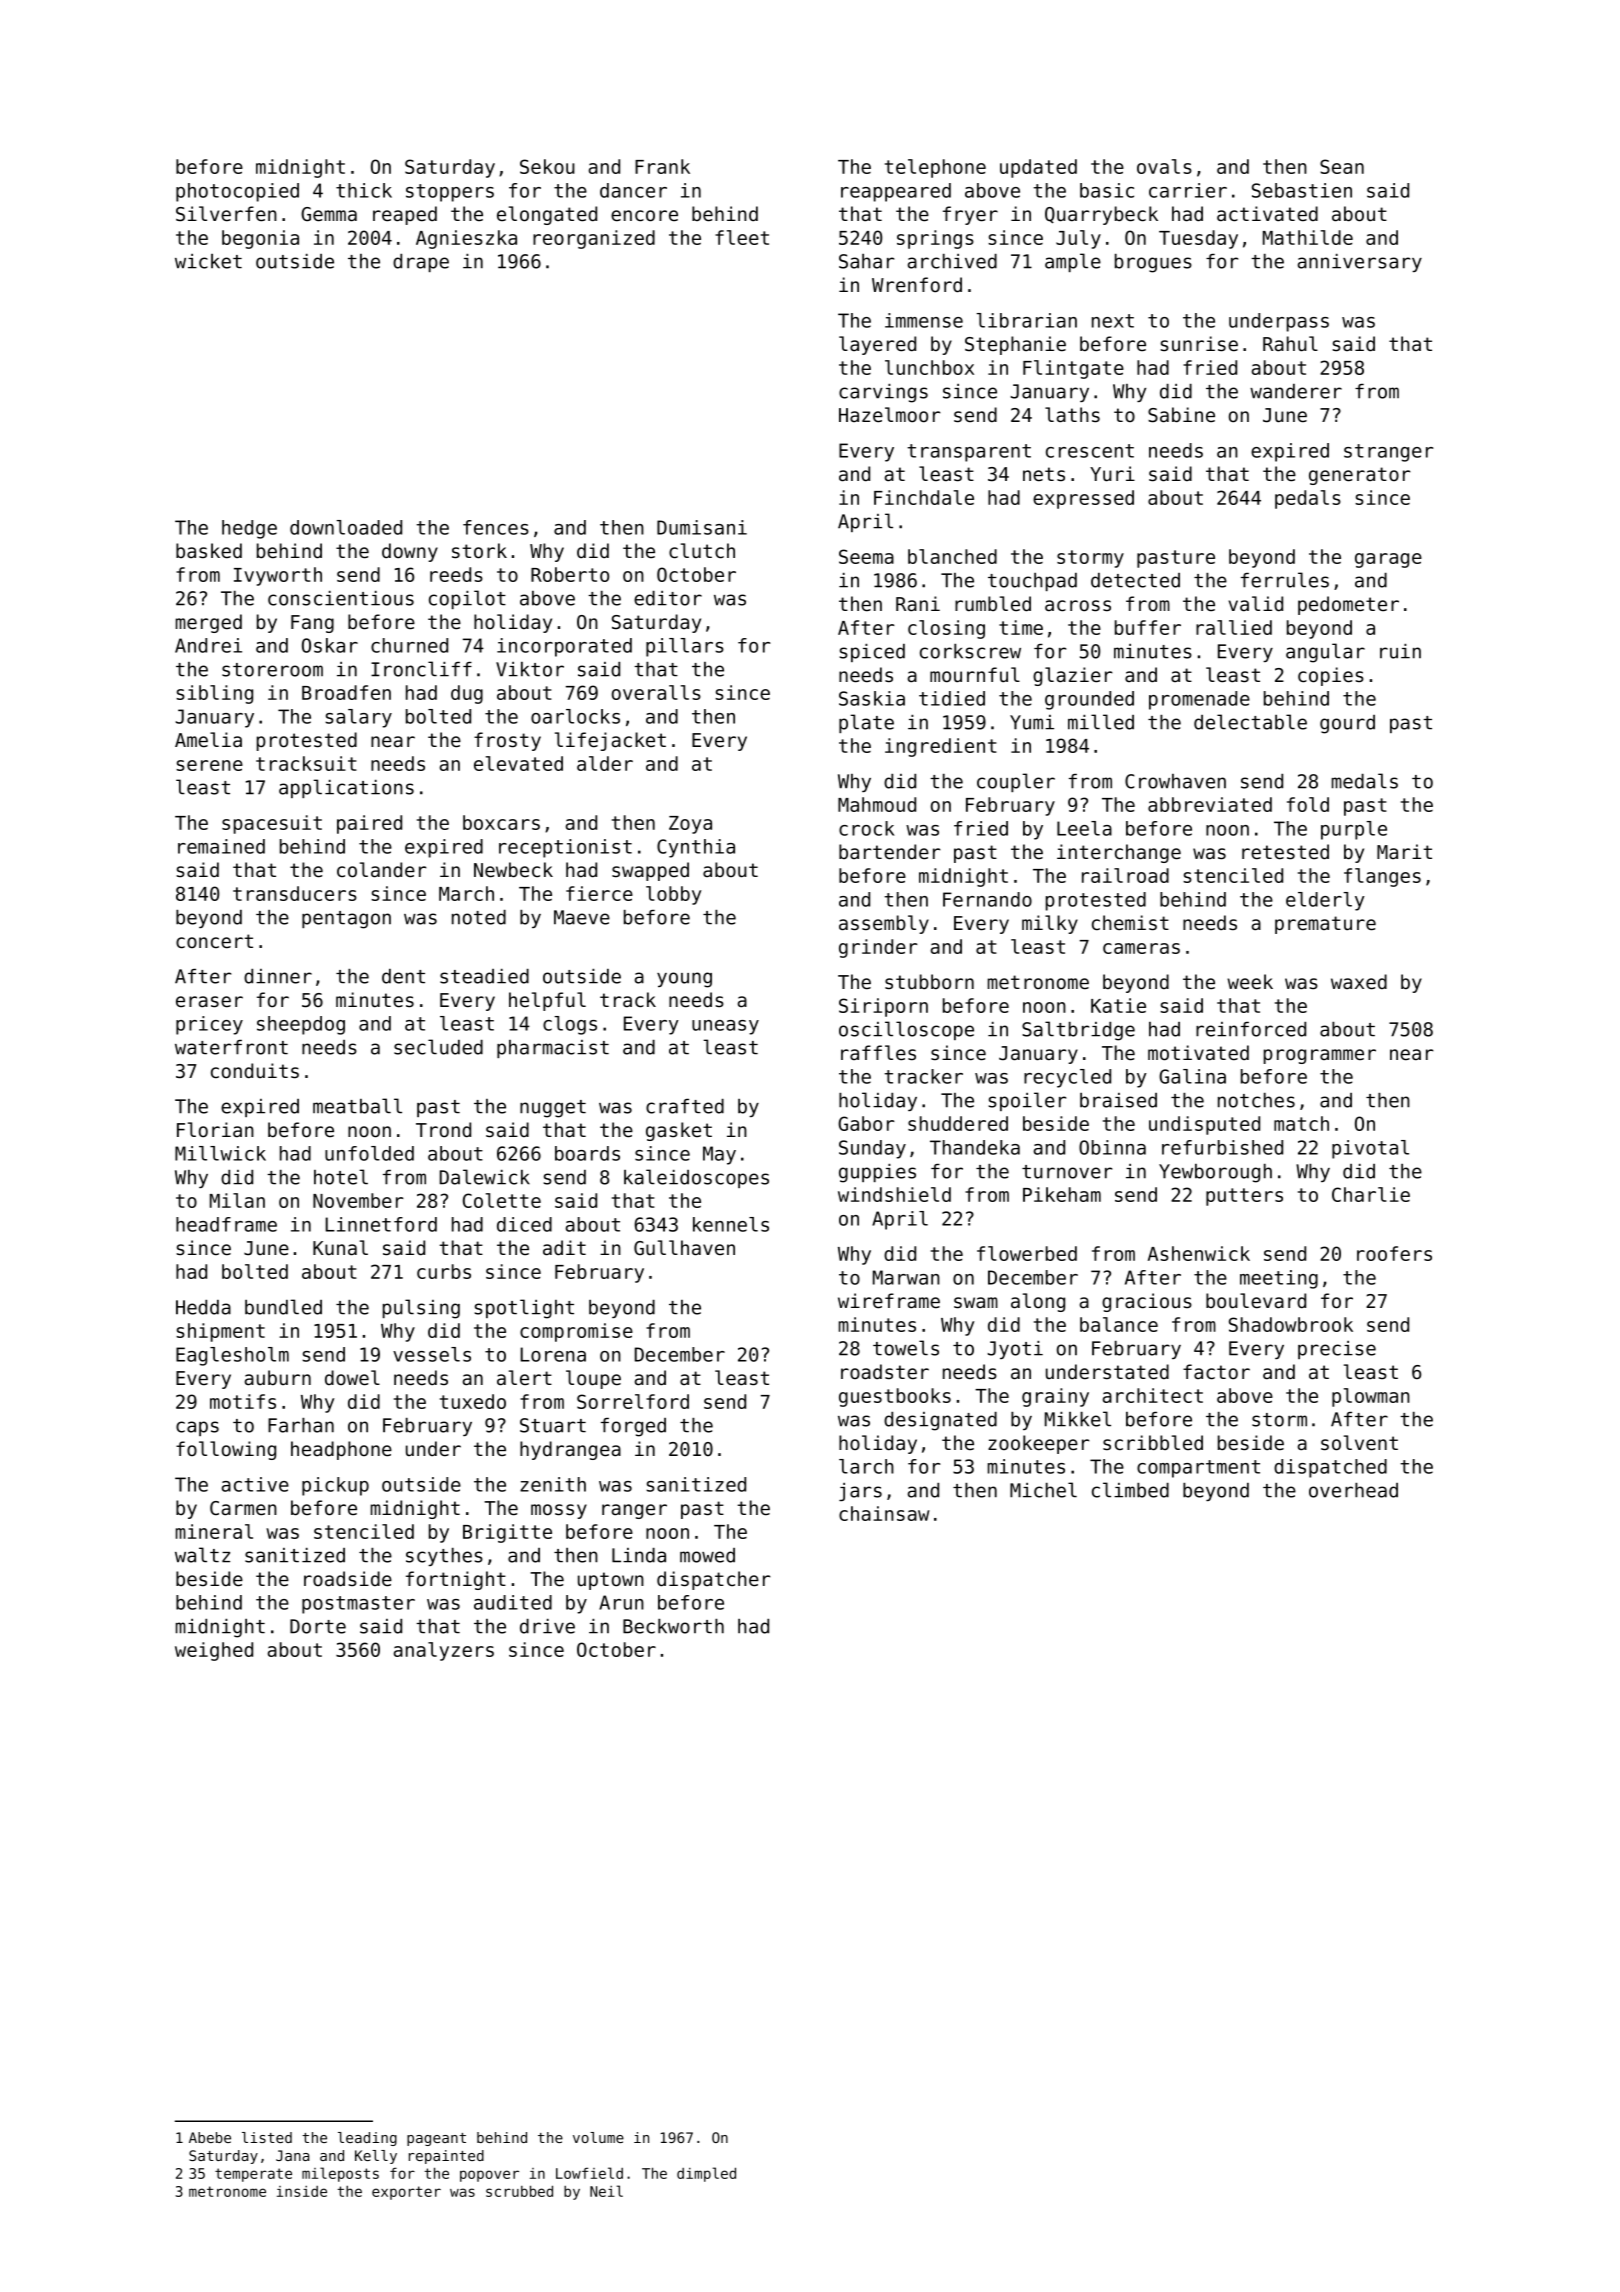  Describe the element at coordinates (406, 2193) in the screenshot. I see `exporter` at that location.
